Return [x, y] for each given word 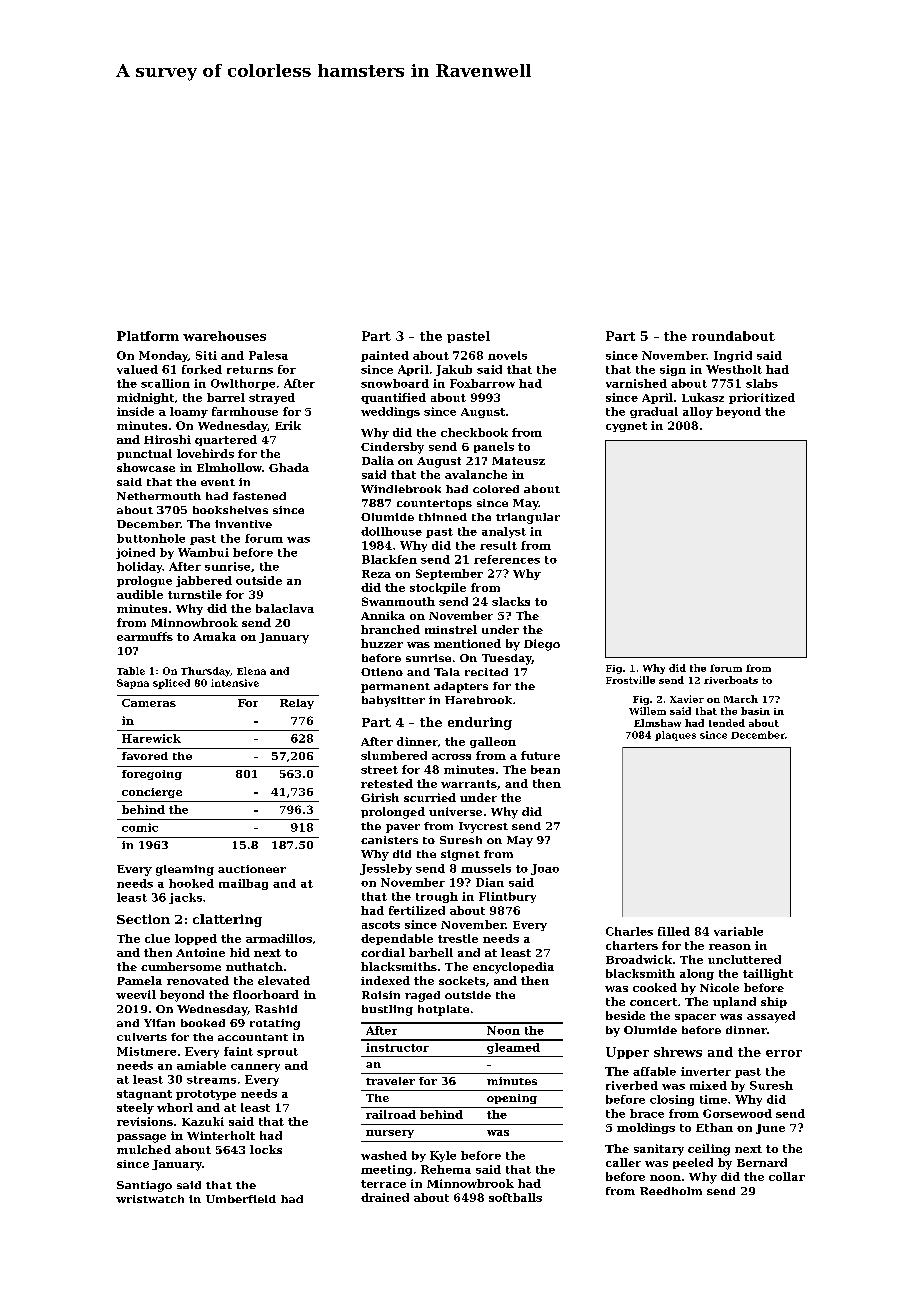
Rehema [446, 1169]
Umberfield [241, 1199]
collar [787, 1176]
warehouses [224, 336]
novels [507, 355]
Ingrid [733, 356]
